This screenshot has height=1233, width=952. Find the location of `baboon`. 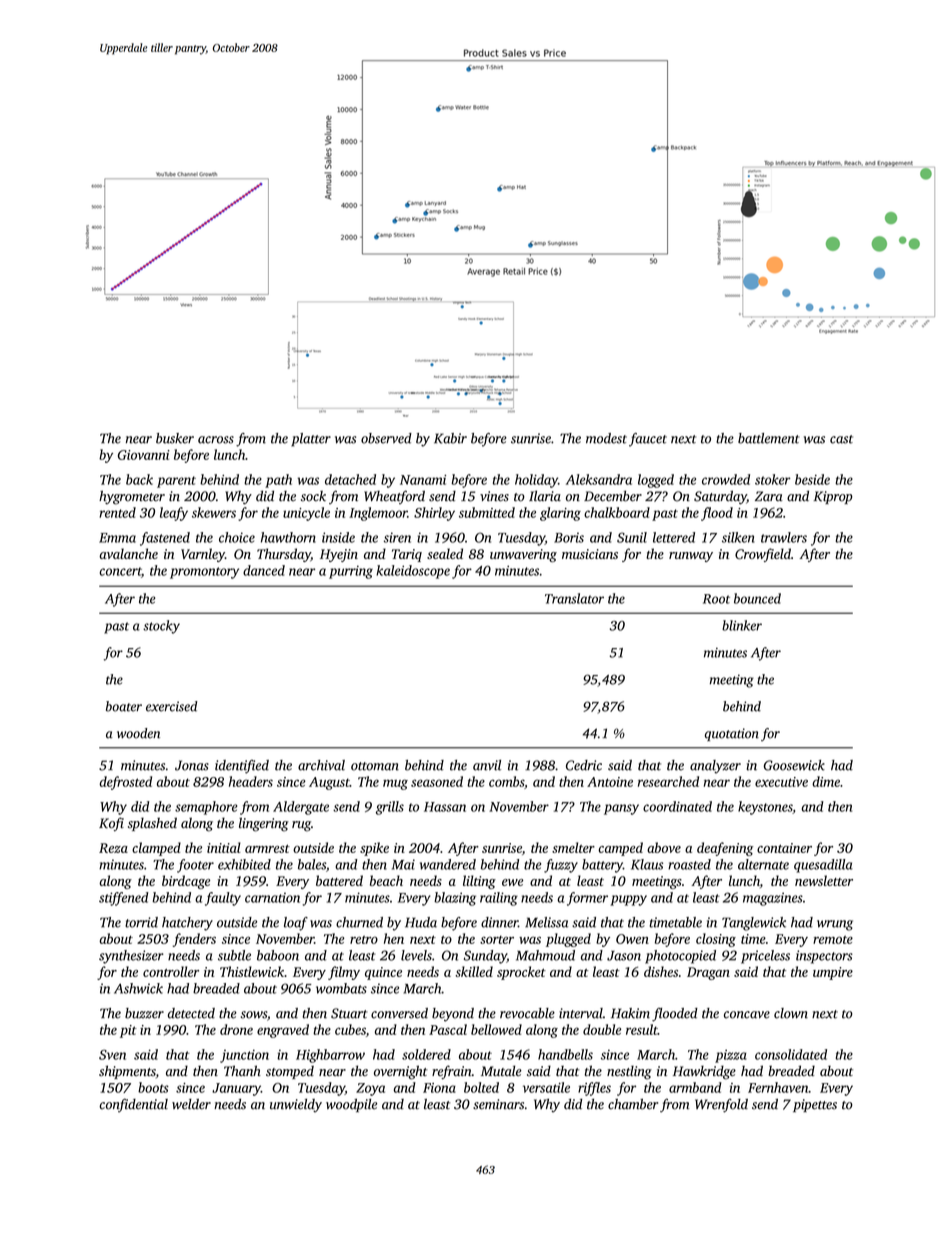

baboon is located at coordinates (278, 955).
